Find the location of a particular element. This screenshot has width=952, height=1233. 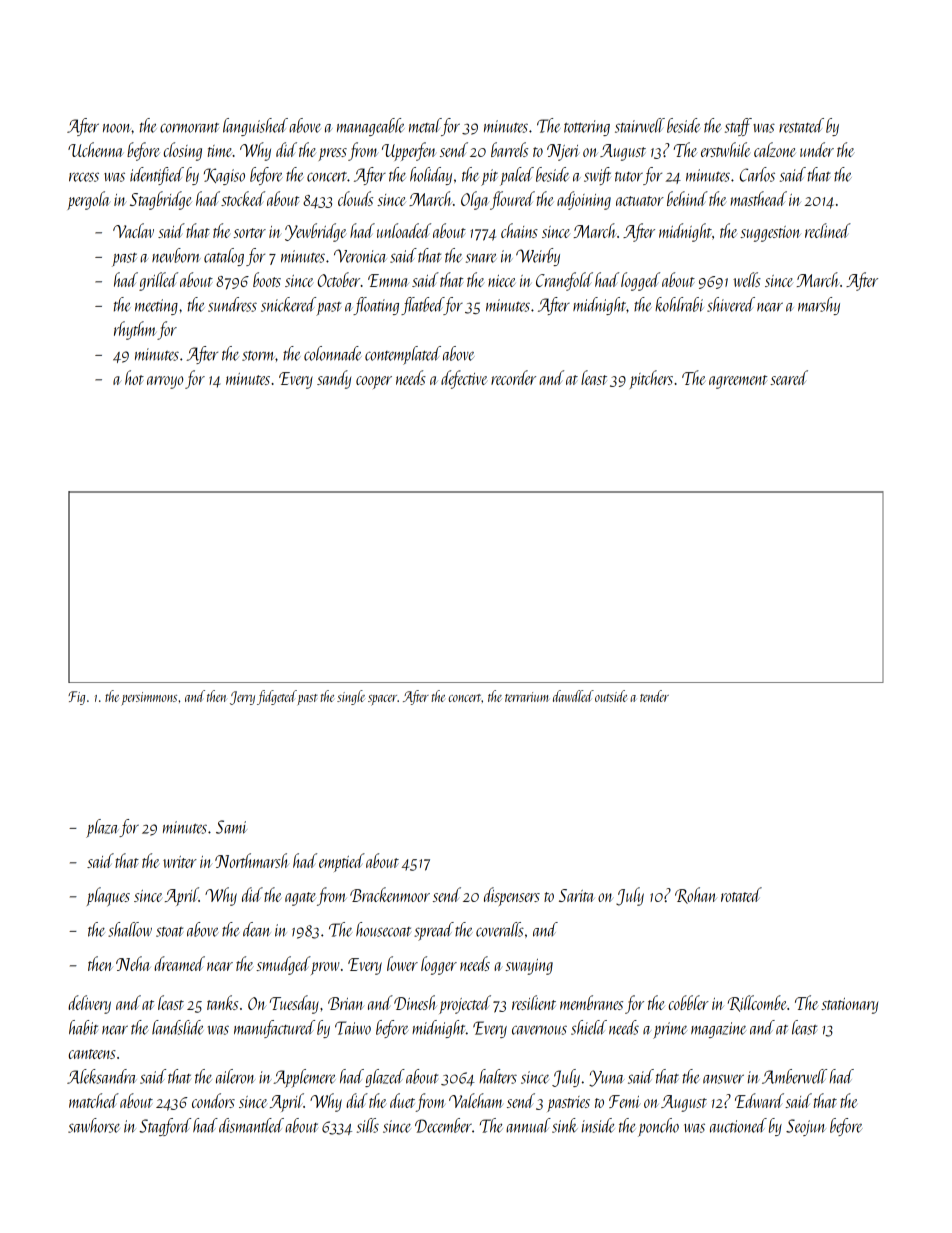

December is located at coordinates (443, 1125).
